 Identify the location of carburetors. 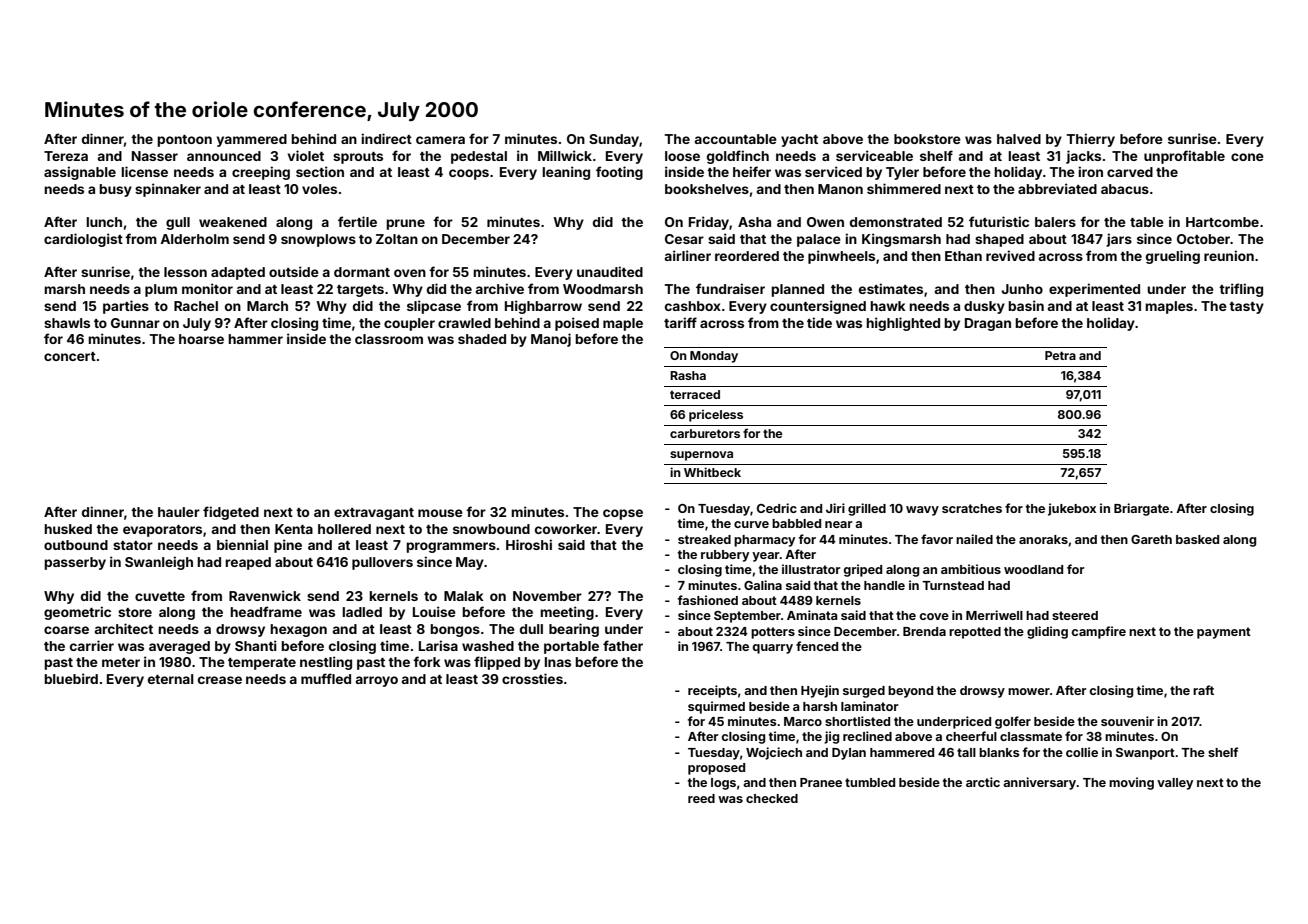
(705, 433).
